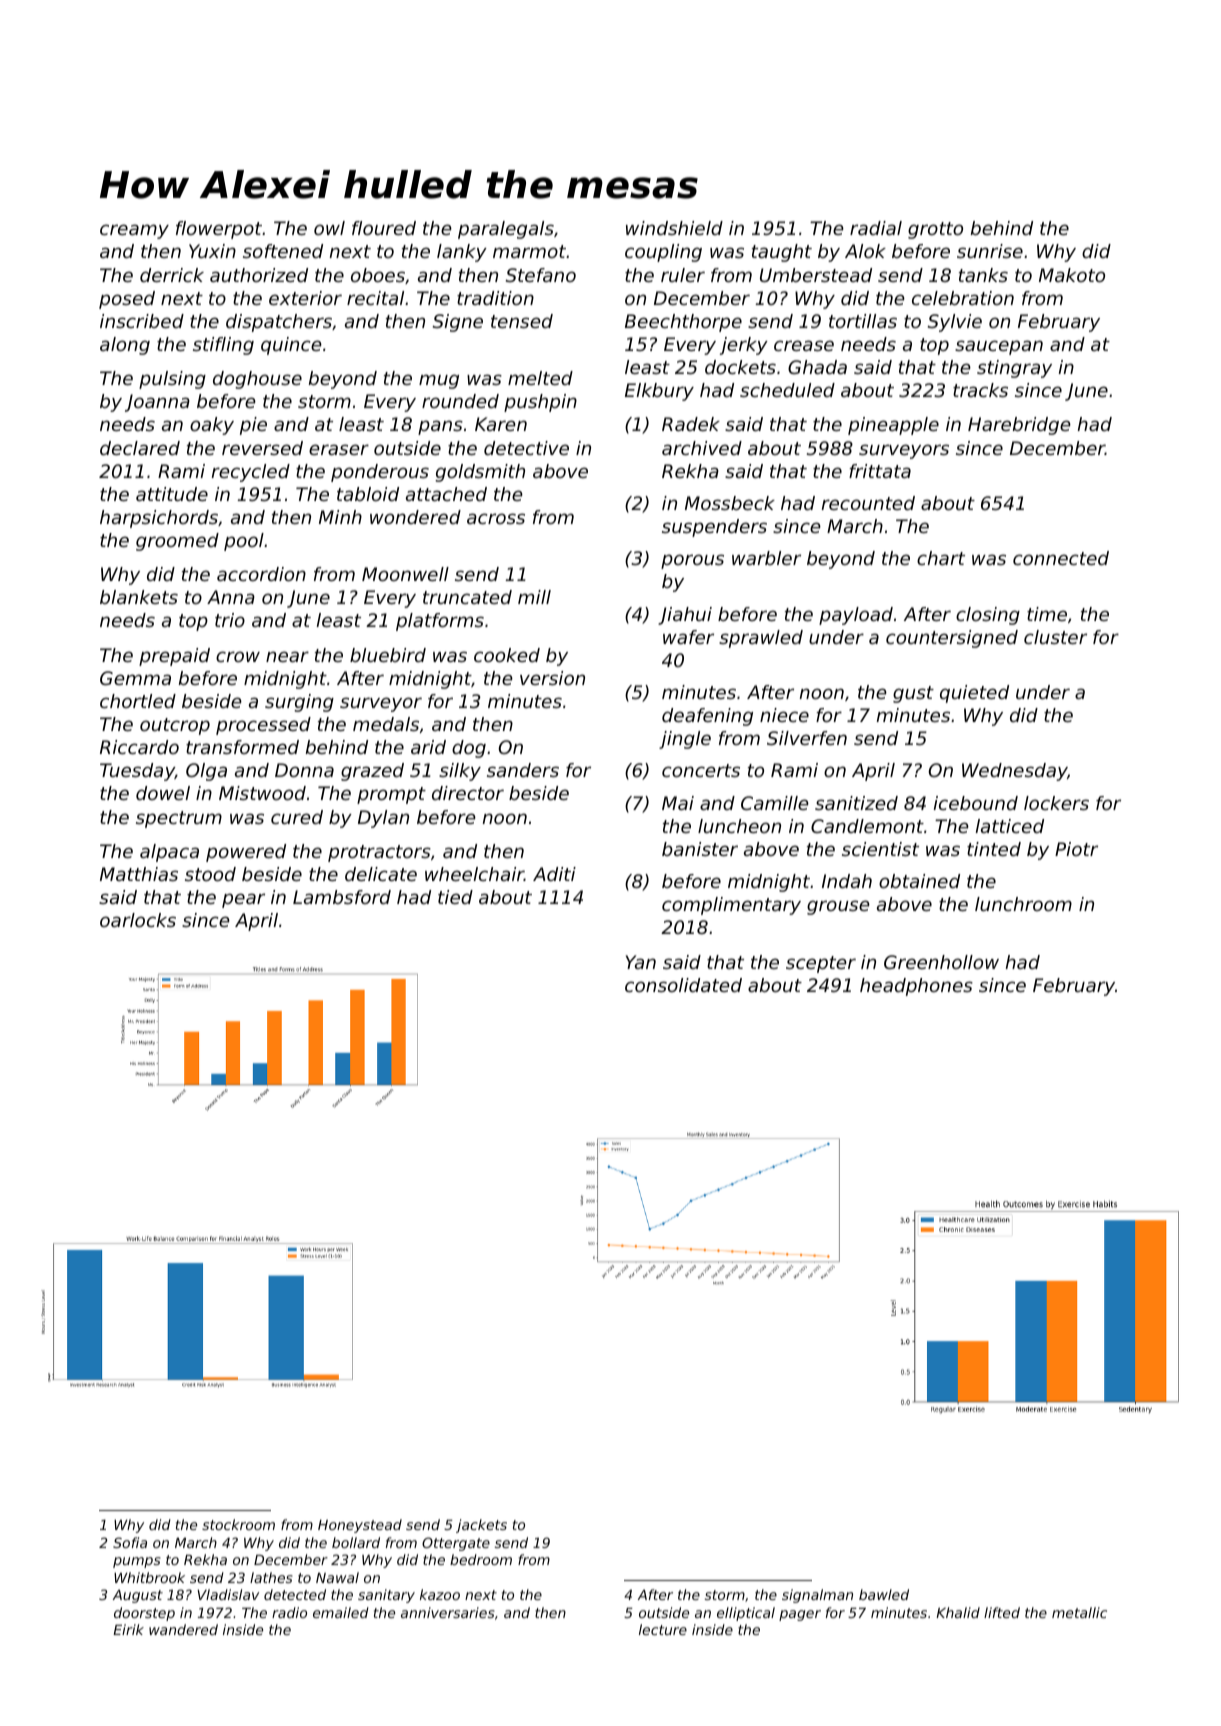  Describe the element at coordinates (1056, 803) in the screenshot. I see `lockers` at that location.
